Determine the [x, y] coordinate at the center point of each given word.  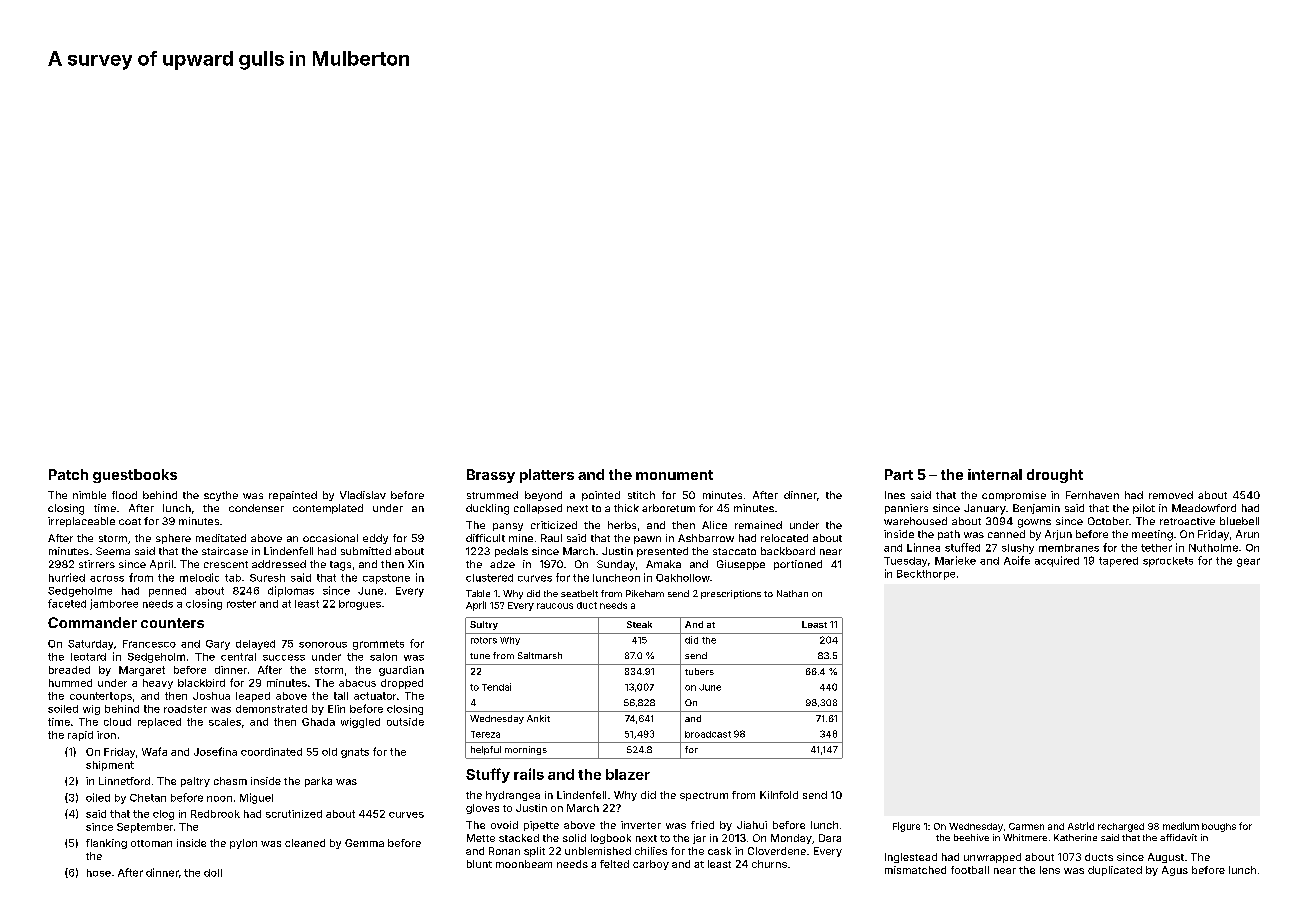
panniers [906, 509]
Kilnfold [779, 795]
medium [1181, 826]
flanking [106, 844]
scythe [221, 496]
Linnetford [124, 781]
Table [478, 593]
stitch [641, 495]
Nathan [792, 593]
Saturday [90, 645]
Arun [1247, 534]
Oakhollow [683, 578]
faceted [67, 603]
